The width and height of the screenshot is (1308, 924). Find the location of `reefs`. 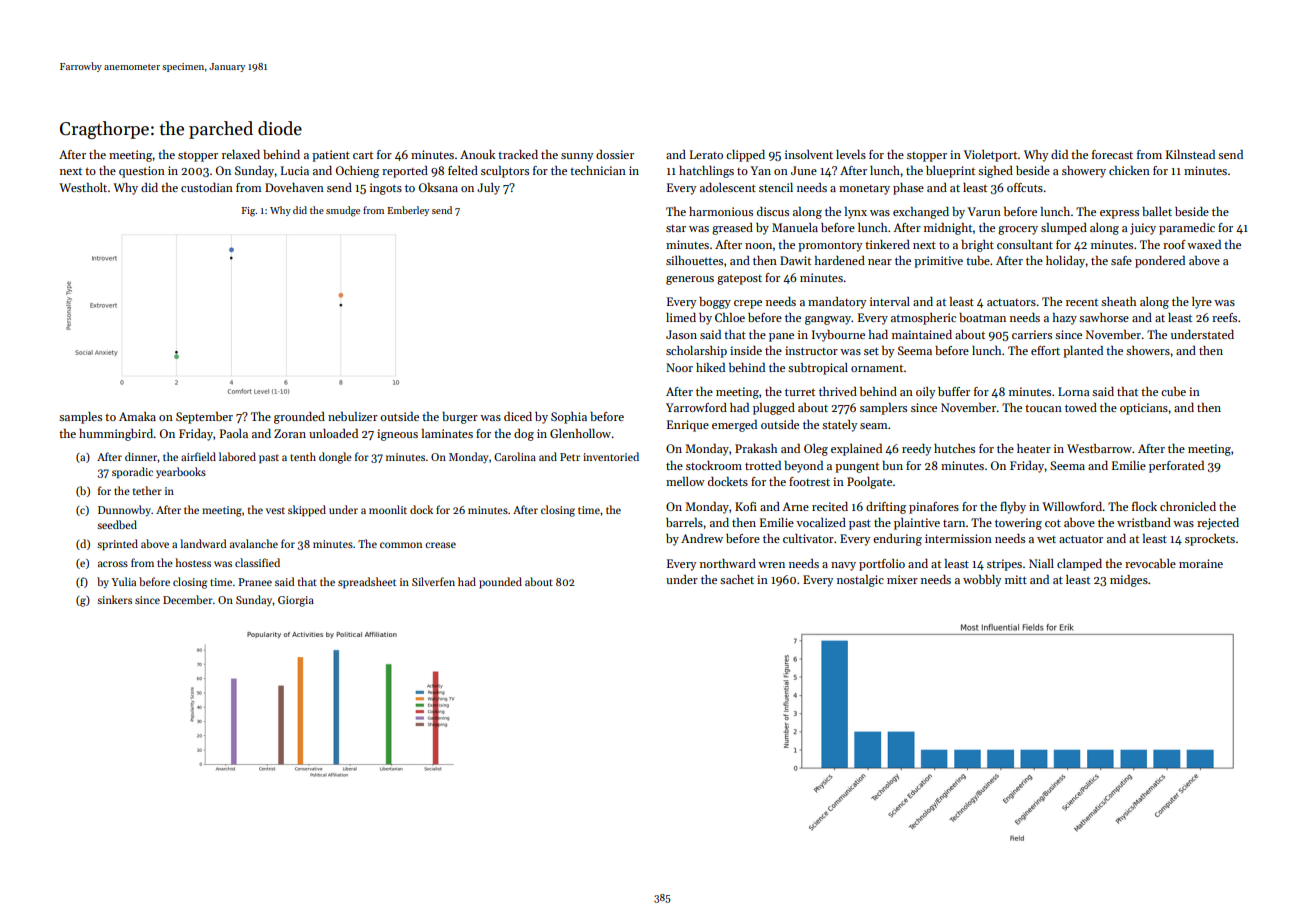

reefs is located at coordinates (1224, 317).
